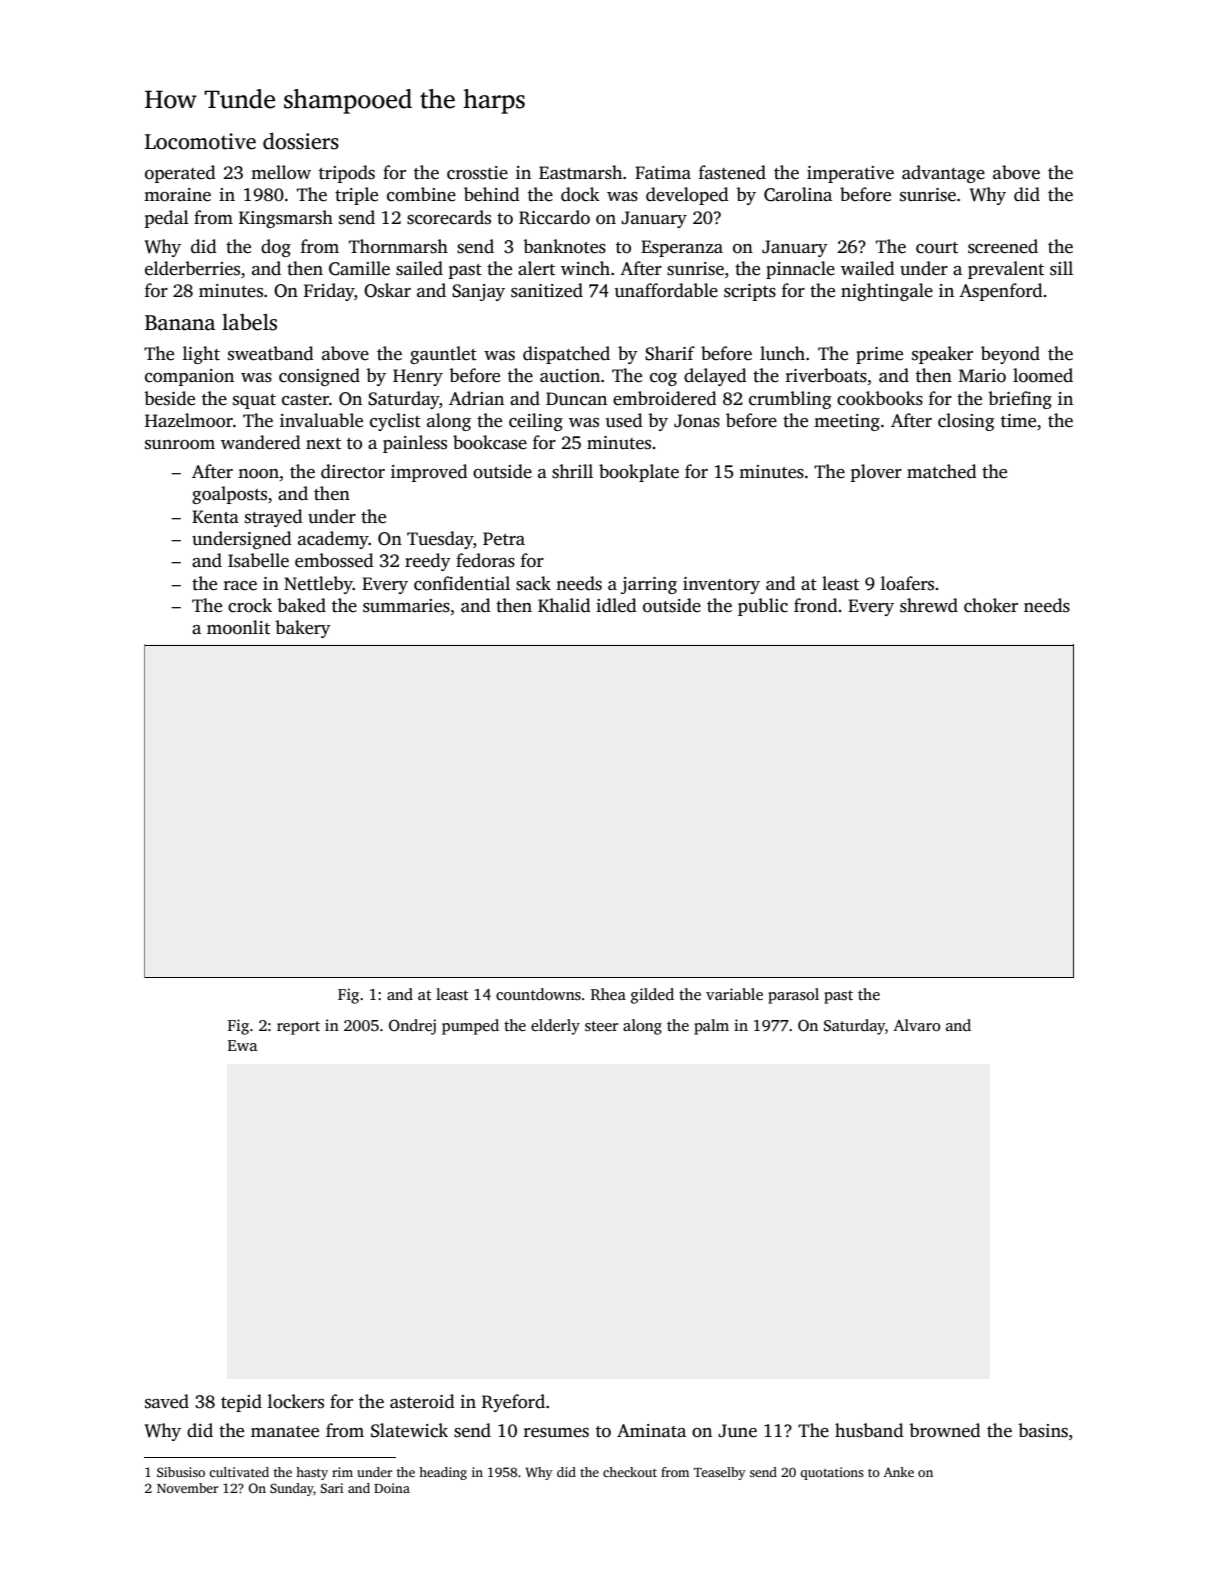 The height and width of the screenshot is (1576, 1218). Describe the element at coordinates (1043, 1430) in the screenshot. I see `basins` at that location.
